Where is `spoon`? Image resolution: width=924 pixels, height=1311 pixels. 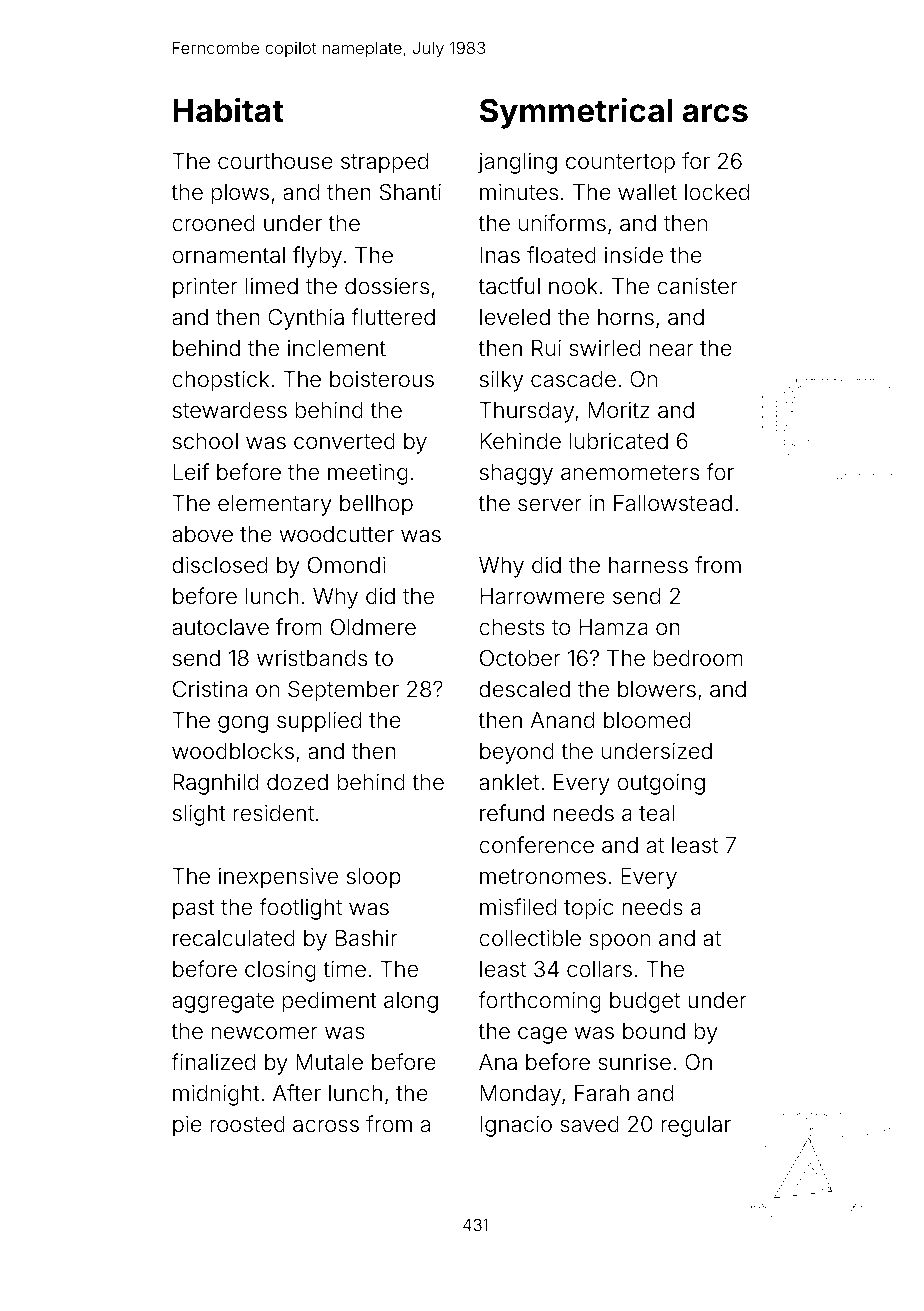 spoon is located at coordinates (619, 942).
